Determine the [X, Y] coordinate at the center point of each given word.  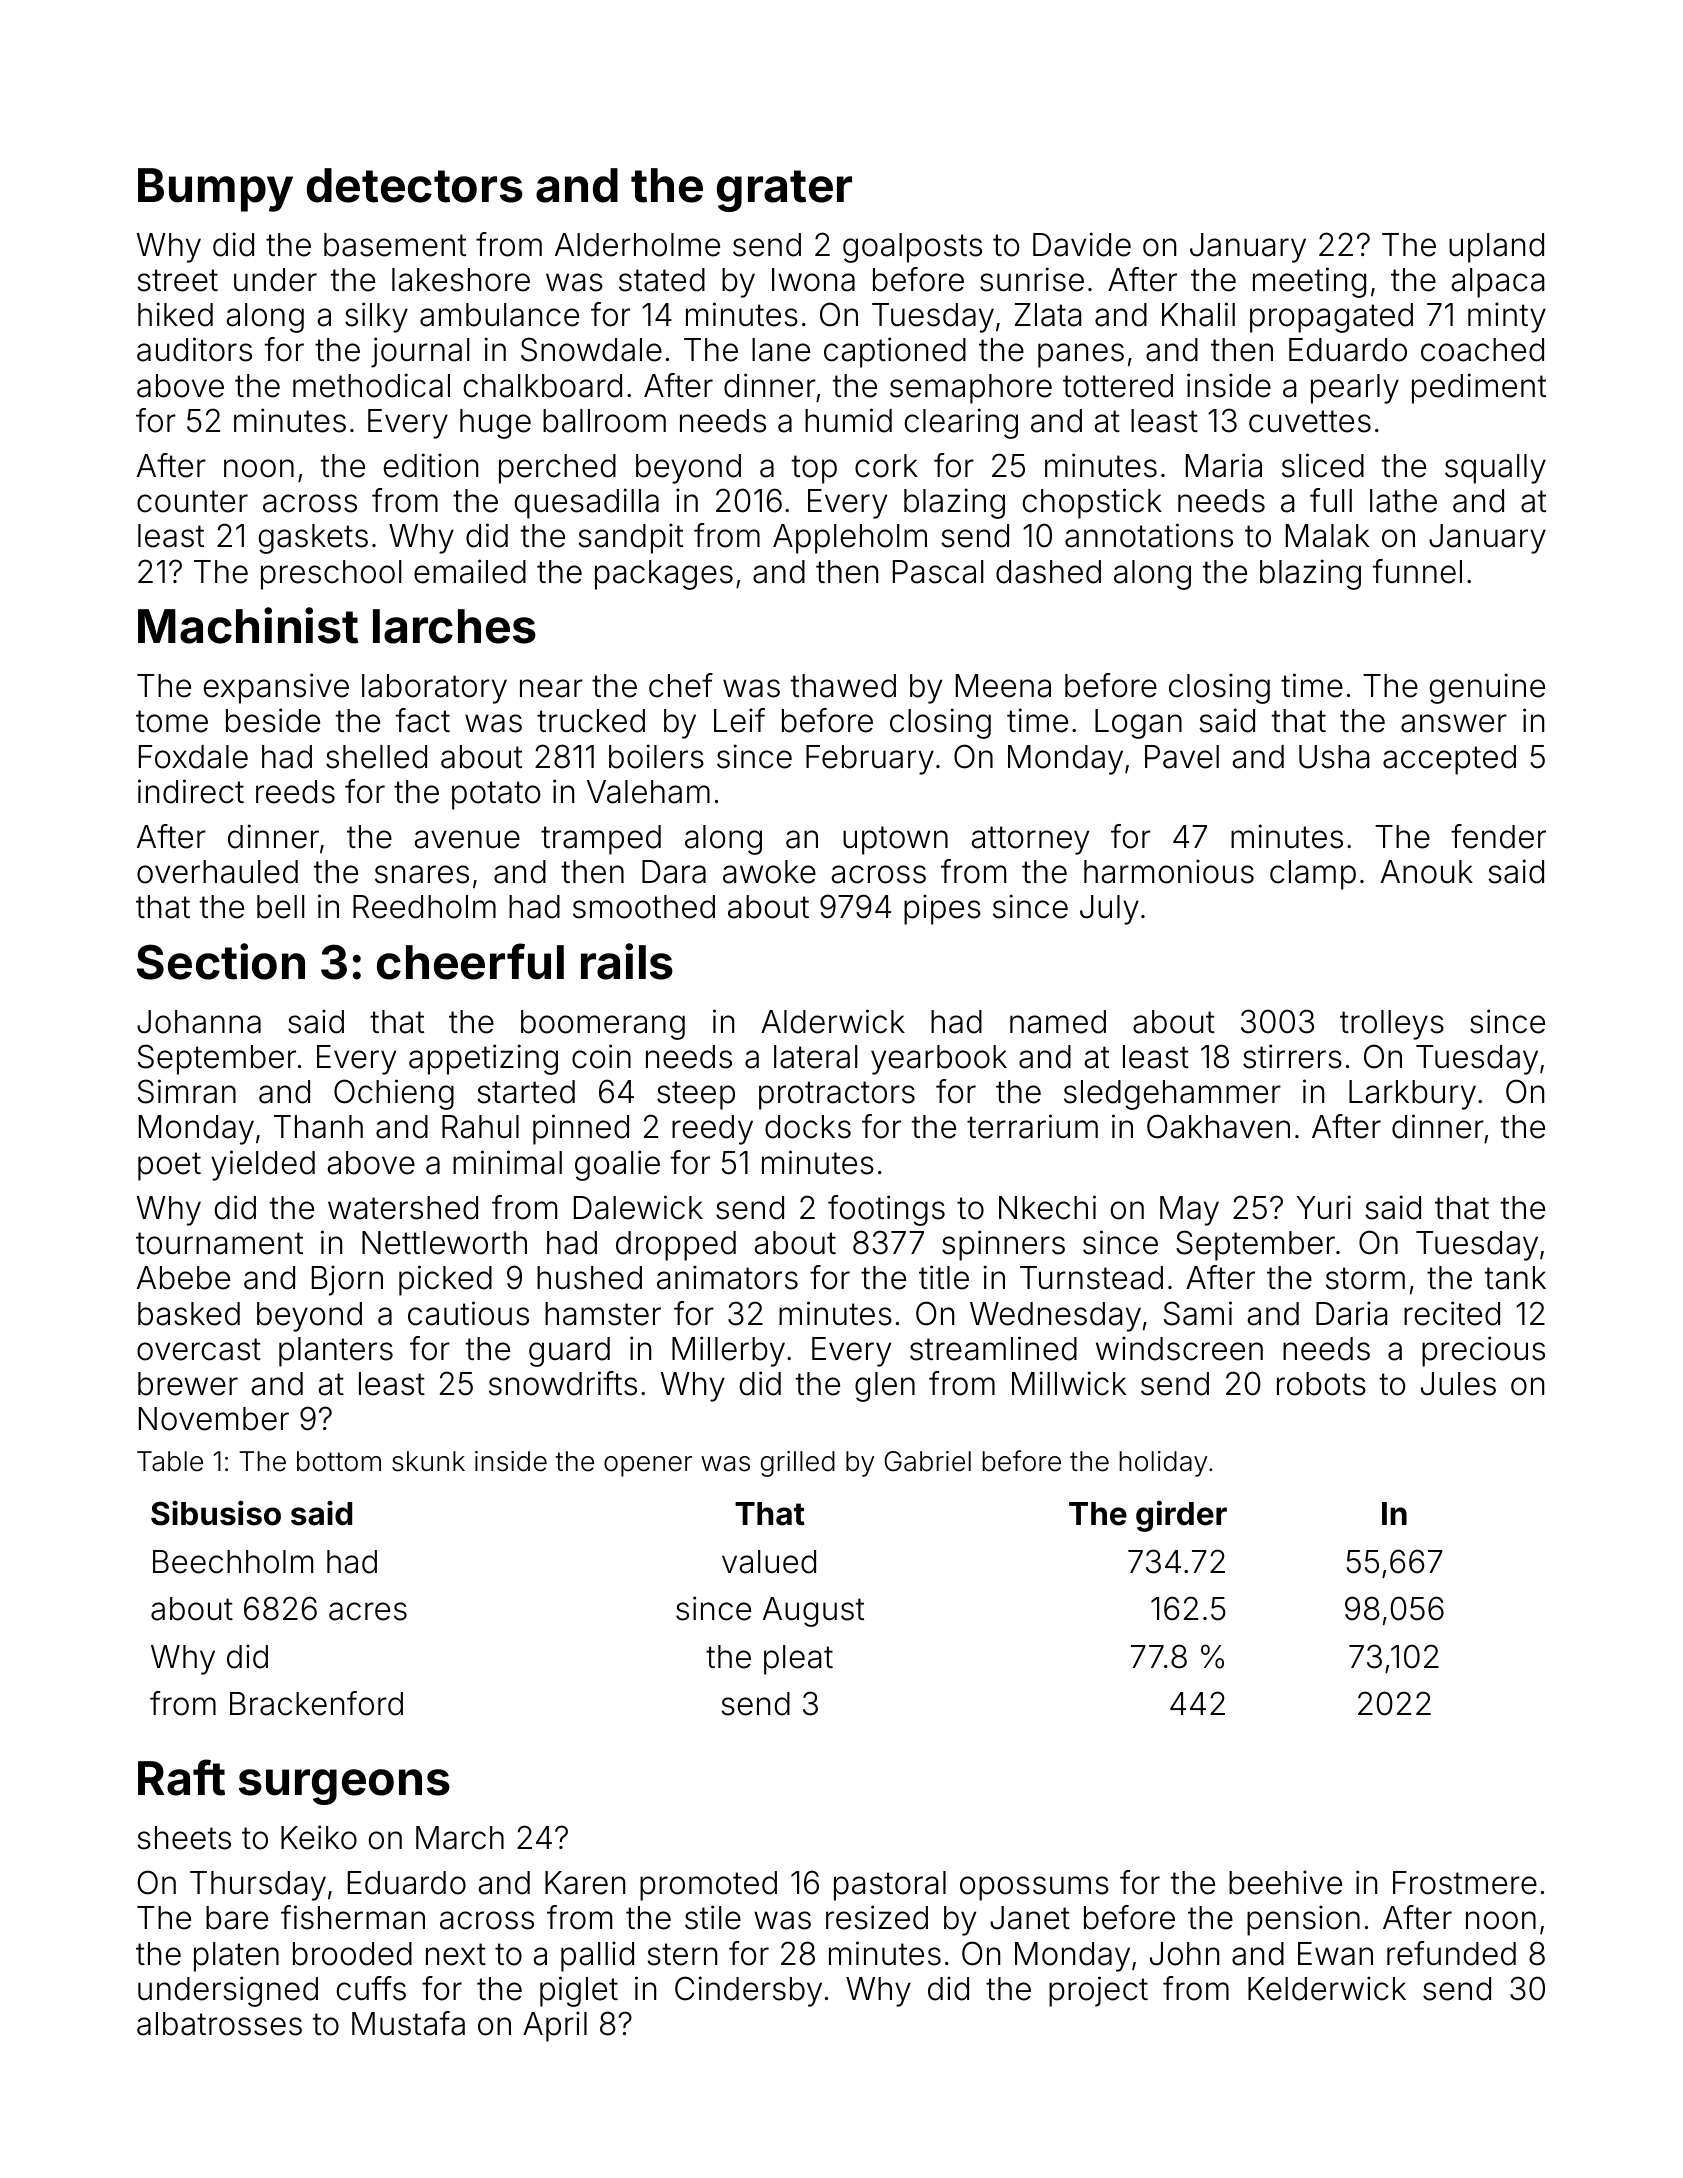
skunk [428, 1461]
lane [781, 350]
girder [1181, 1516]
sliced [1323, 465]
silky [376, 317]
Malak [1327, 536]
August [813, 1612]
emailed [470, 571]
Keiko [319, 1837]
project [1098, 1991]
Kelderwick [1327, 1988]
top [814, 469]
